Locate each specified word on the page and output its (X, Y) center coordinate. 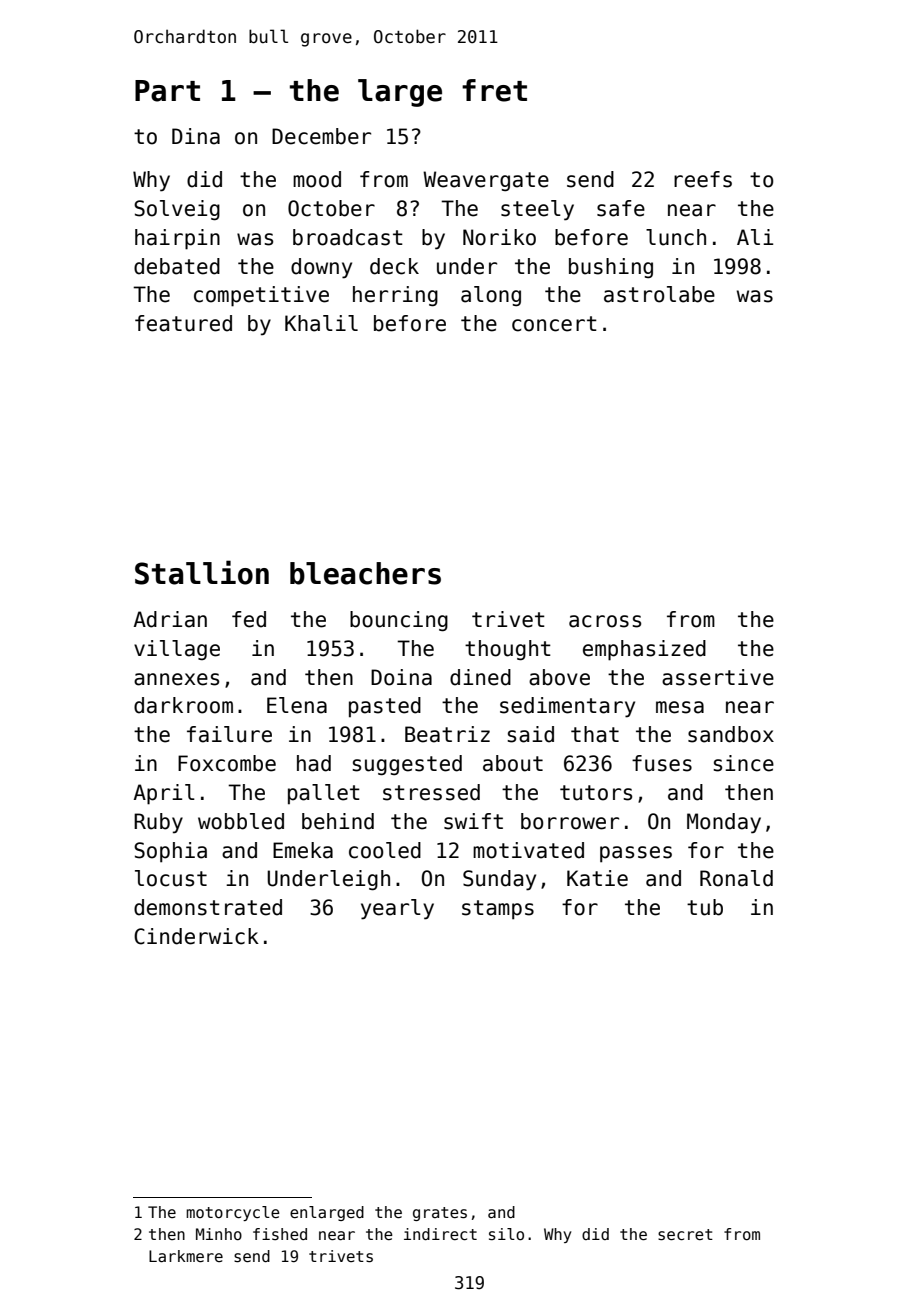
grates (440, 1214)
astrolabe (659, 294)
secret (685, 1235)
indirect (440, 1234)
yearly (397, 909)
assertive (718, 677)
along (491, 296)
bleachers (365, 573)
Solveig (177, 210)
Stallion (202, 572)
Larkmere (186, 1256)
